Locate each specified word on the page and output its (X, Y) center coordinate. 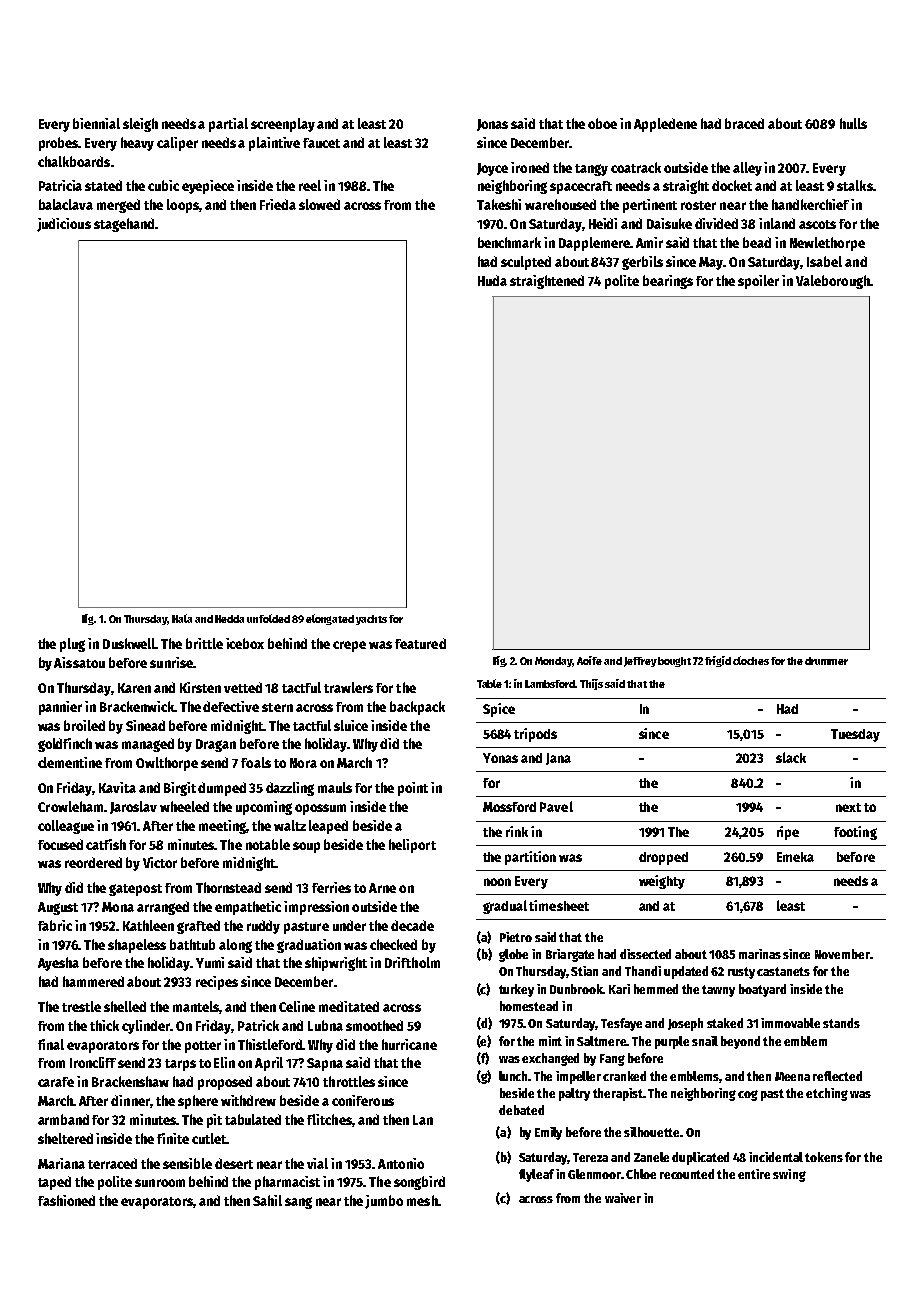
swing (789, 1175)
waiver (623, 1198)
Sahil (267, 1200)
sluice (351, 725)
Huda (492, 280)
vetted (243, 687)
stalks (855, 185)
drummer (826, 661)
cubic (163, 185)
